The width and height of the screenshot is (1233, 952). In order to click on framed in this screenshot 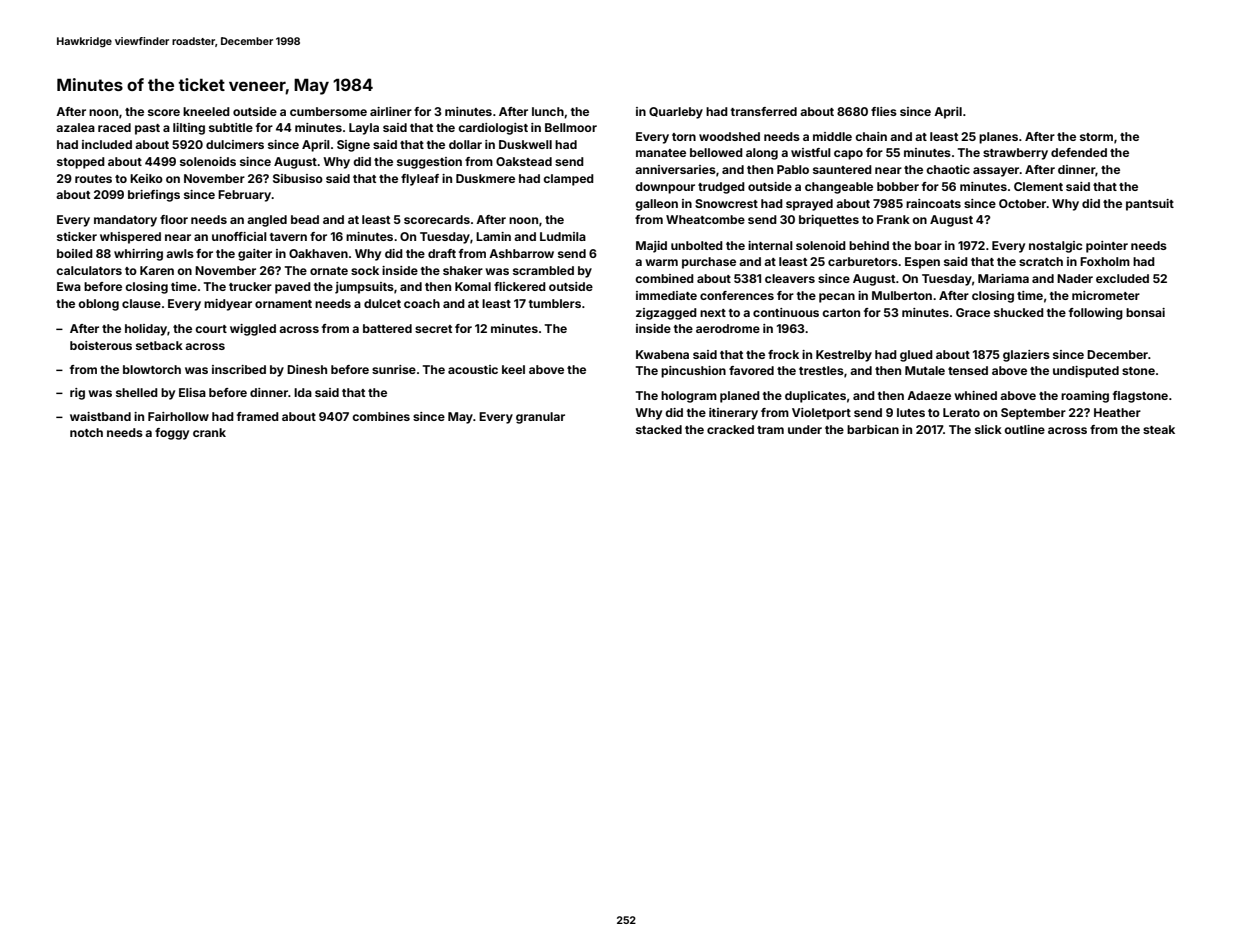, I will do `click(258, 416)`.
